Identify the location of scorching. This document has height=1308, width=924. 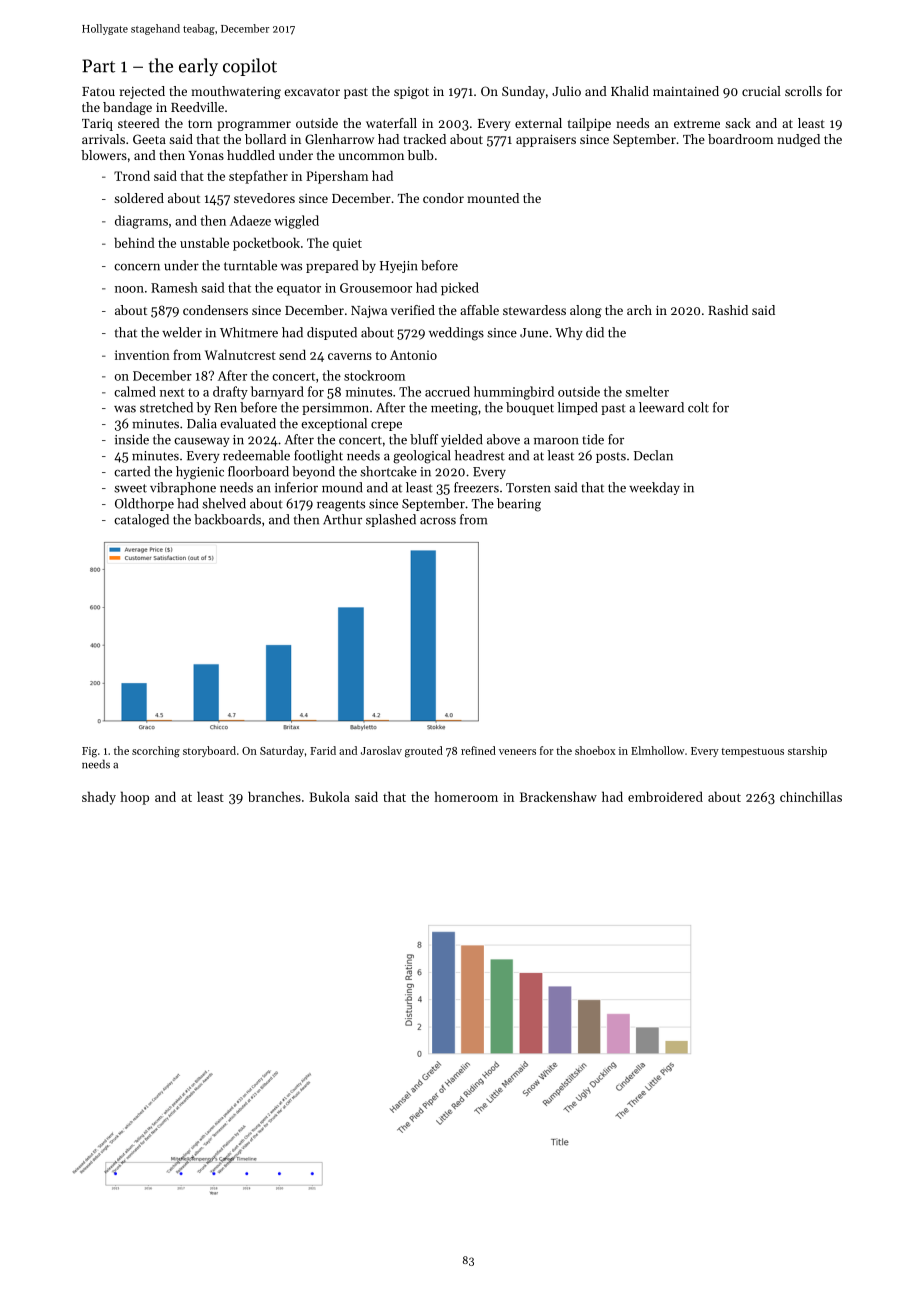
(156, 752).
